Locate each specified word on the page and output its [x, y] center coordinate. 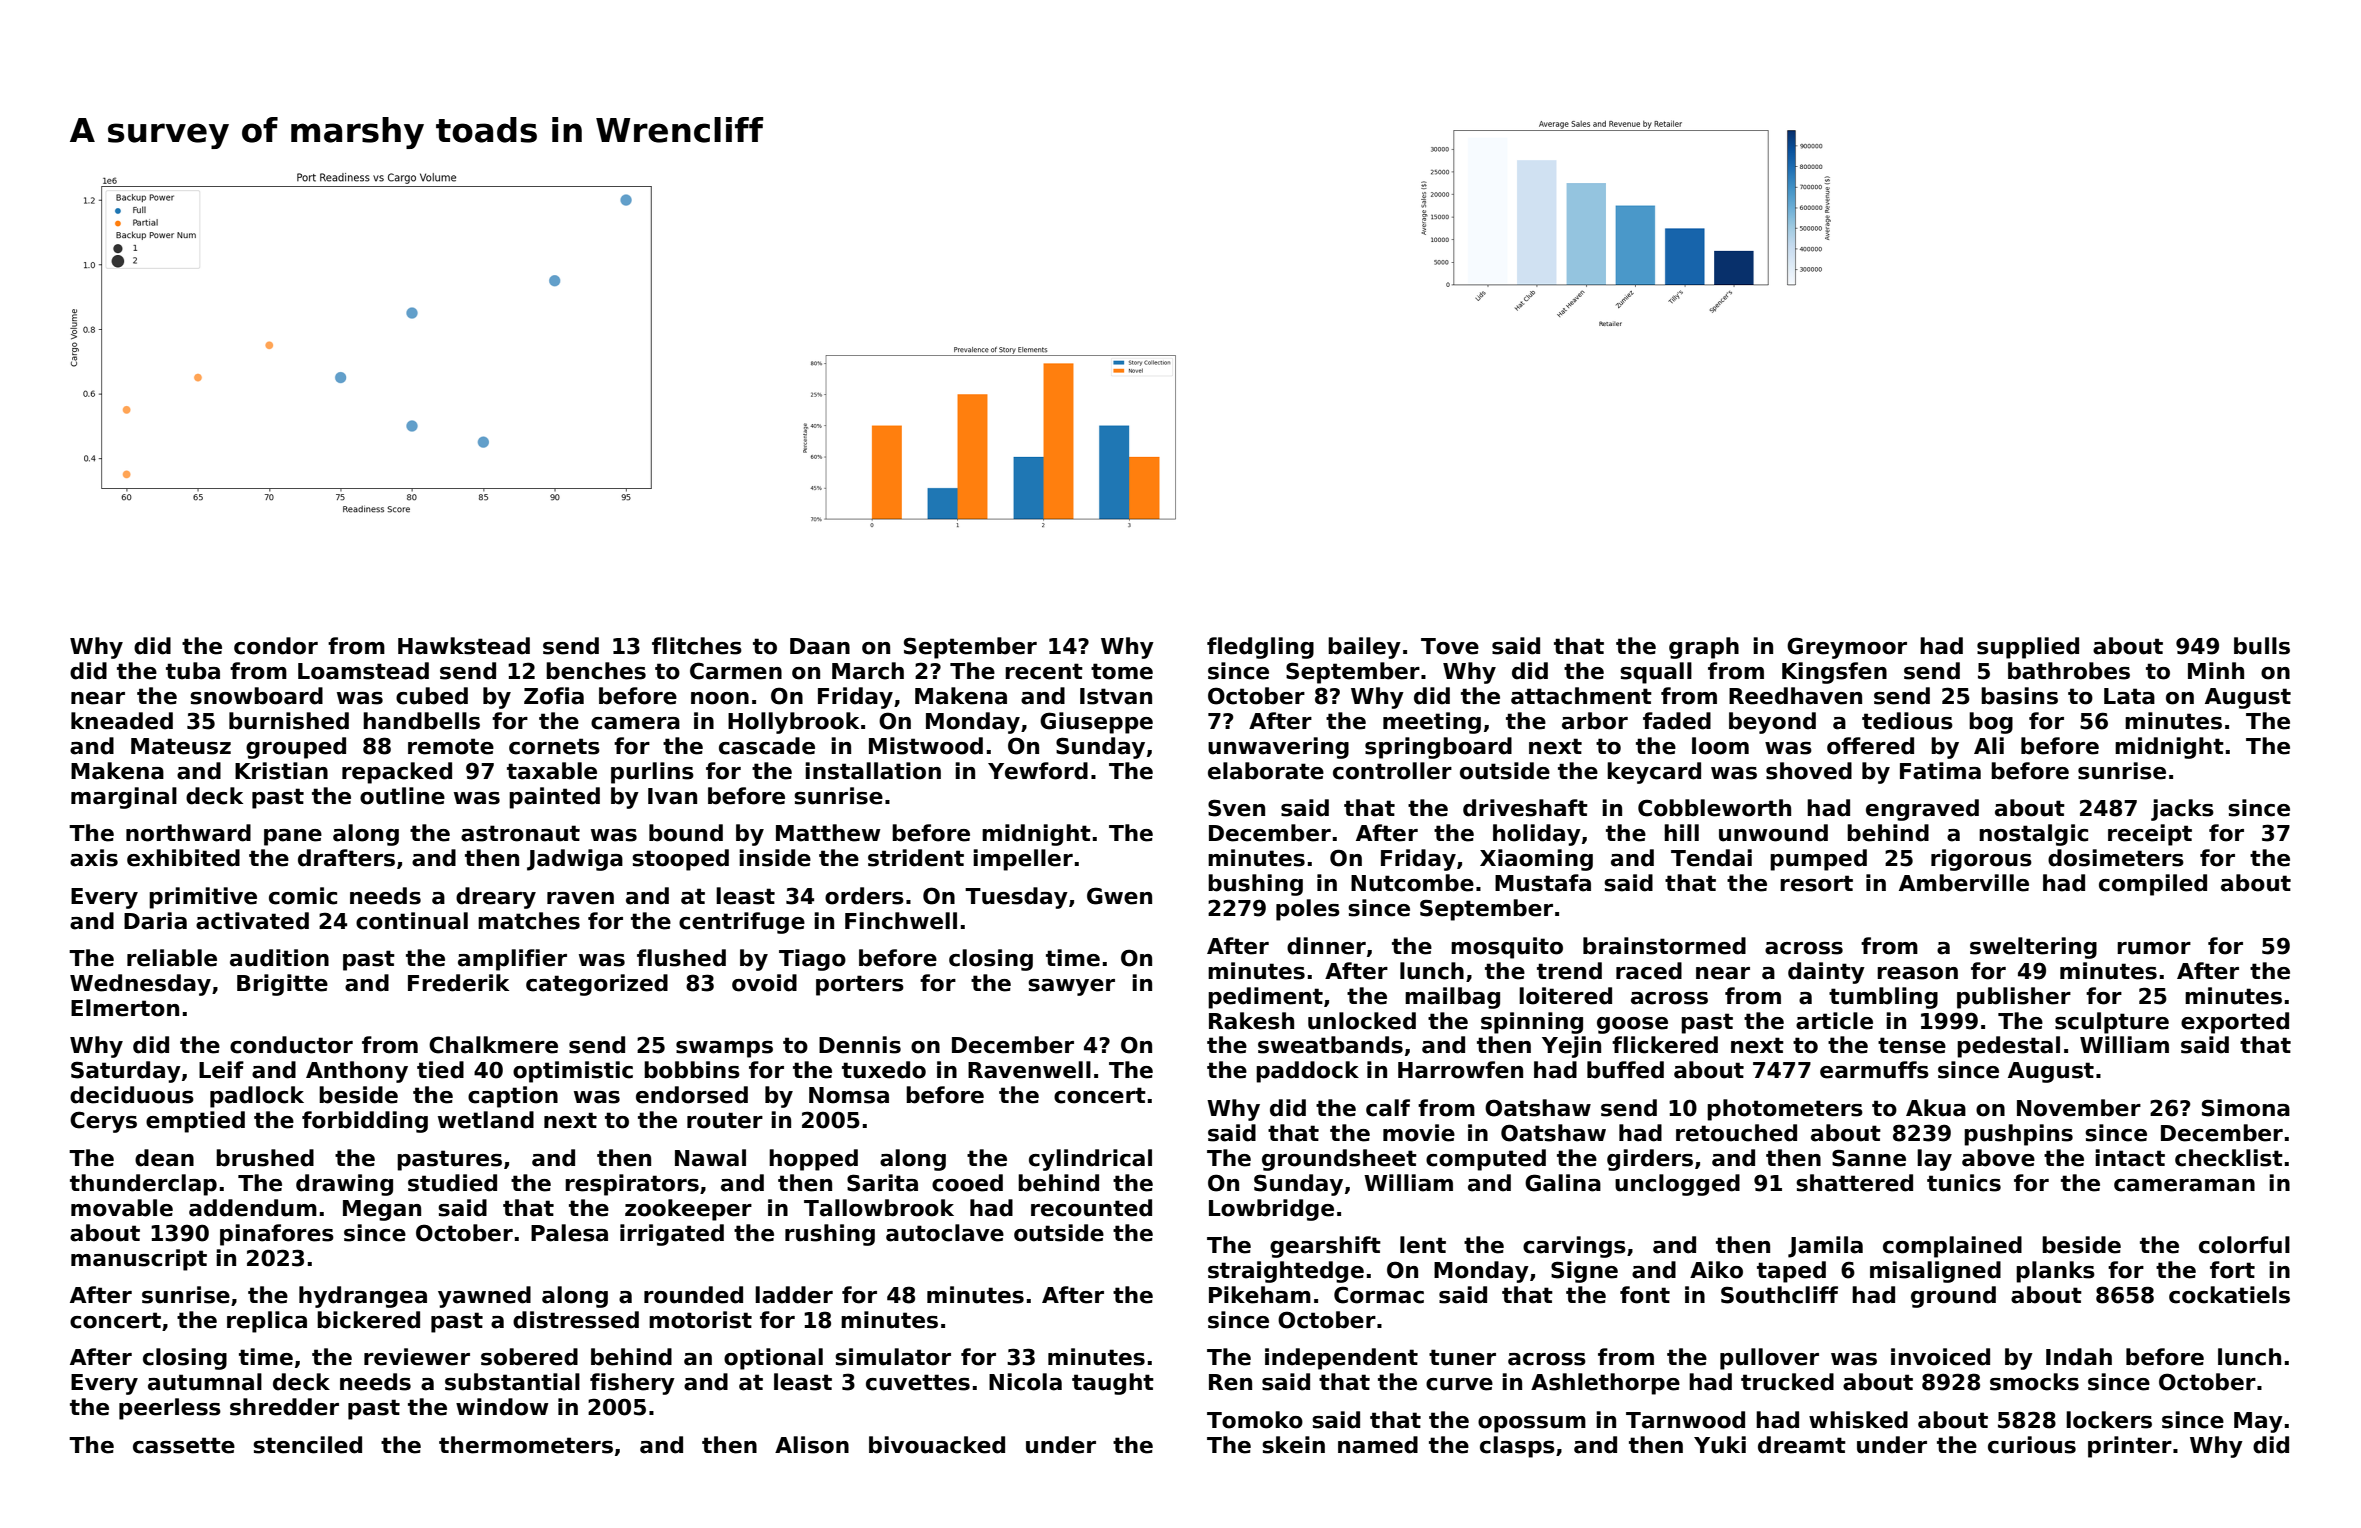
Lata [2129, 696]
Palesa [569, 1233]
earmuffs [1874, 1070]
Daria [155, 921]
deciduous [132, 1095]
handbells [421, 721]
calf [1388, 1108]
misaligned [1935, 1272]
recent [1044, 671]
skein [1293, 1445]
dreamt [1802, 1445]
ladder [794, 1295]
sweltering [2033, 948]
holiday [1537, 835]
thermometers [526, 1445]
